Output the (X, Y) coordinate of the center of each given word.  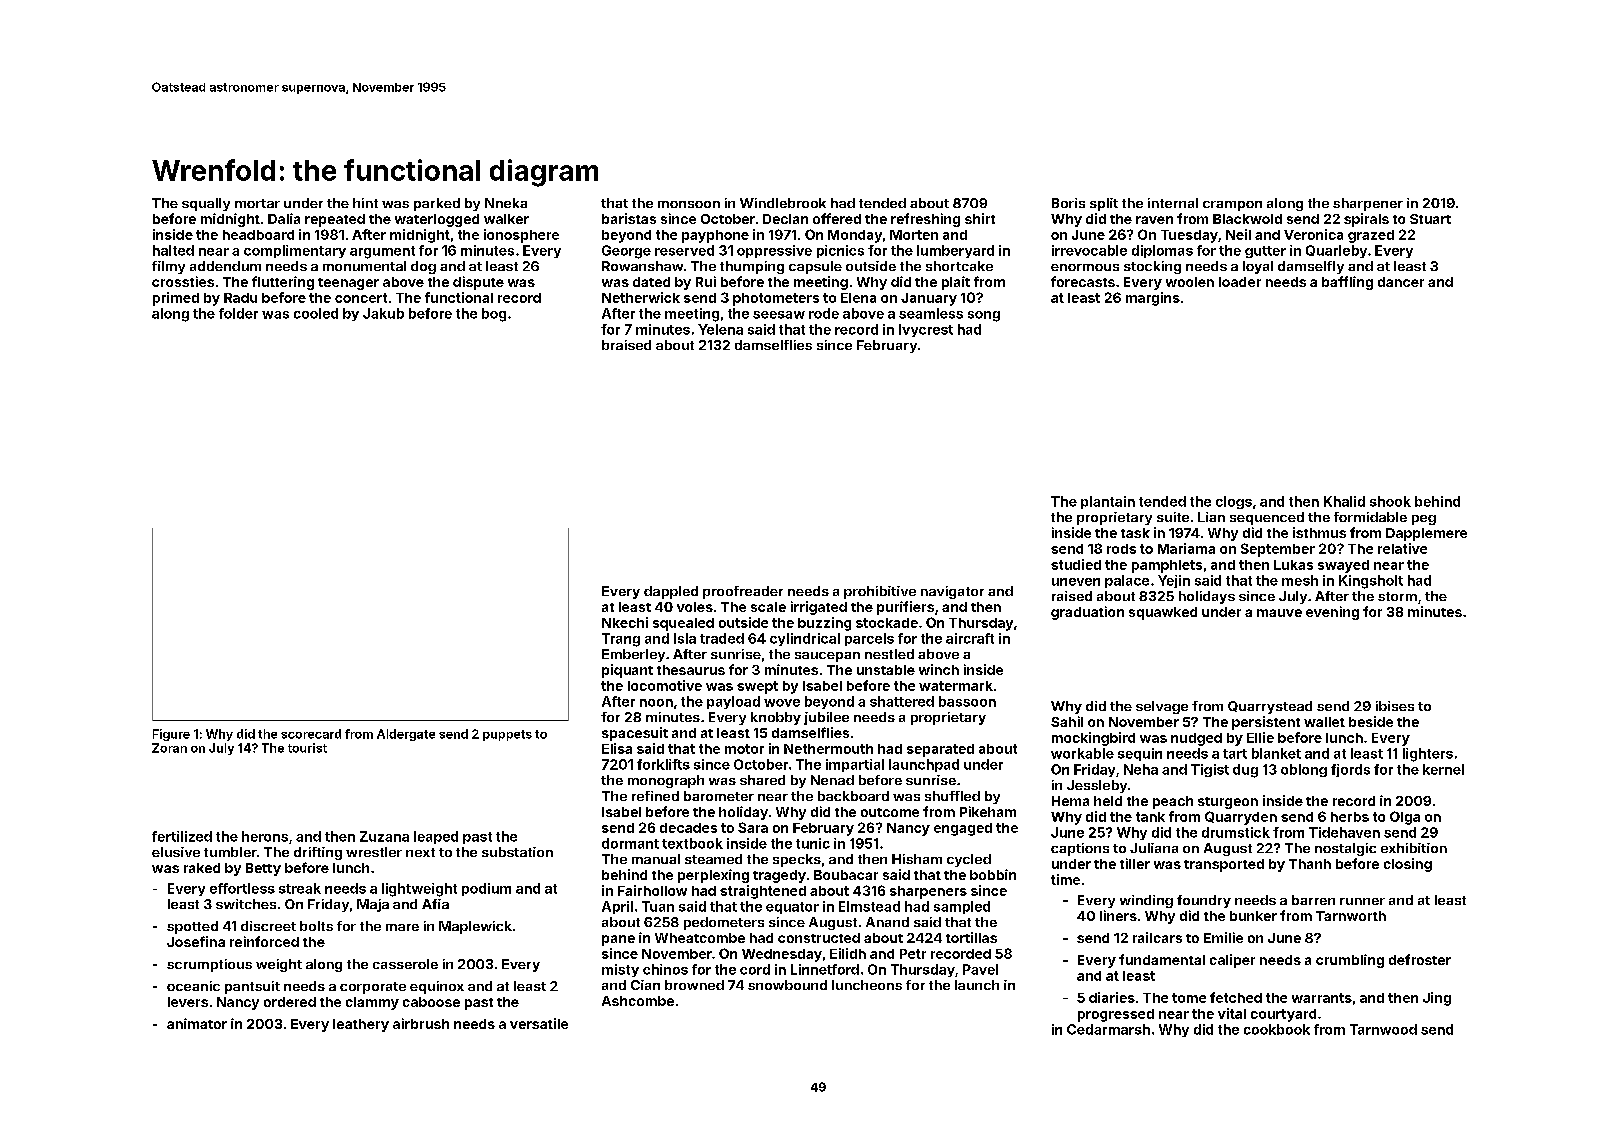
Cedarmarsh (1108, 1029)
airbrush (421, 1023)
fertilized (182, 836)
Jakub (383, 313)
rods (1121, 549)
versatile (539, 1023)
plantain (1108, 502)
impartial (855, 765)
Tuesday (1189, 236)
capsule (815, 267)
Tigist (1210, 770)
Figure (171, 735)
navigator (952, 592)
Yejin (1174, 581)
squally (206, 204)
